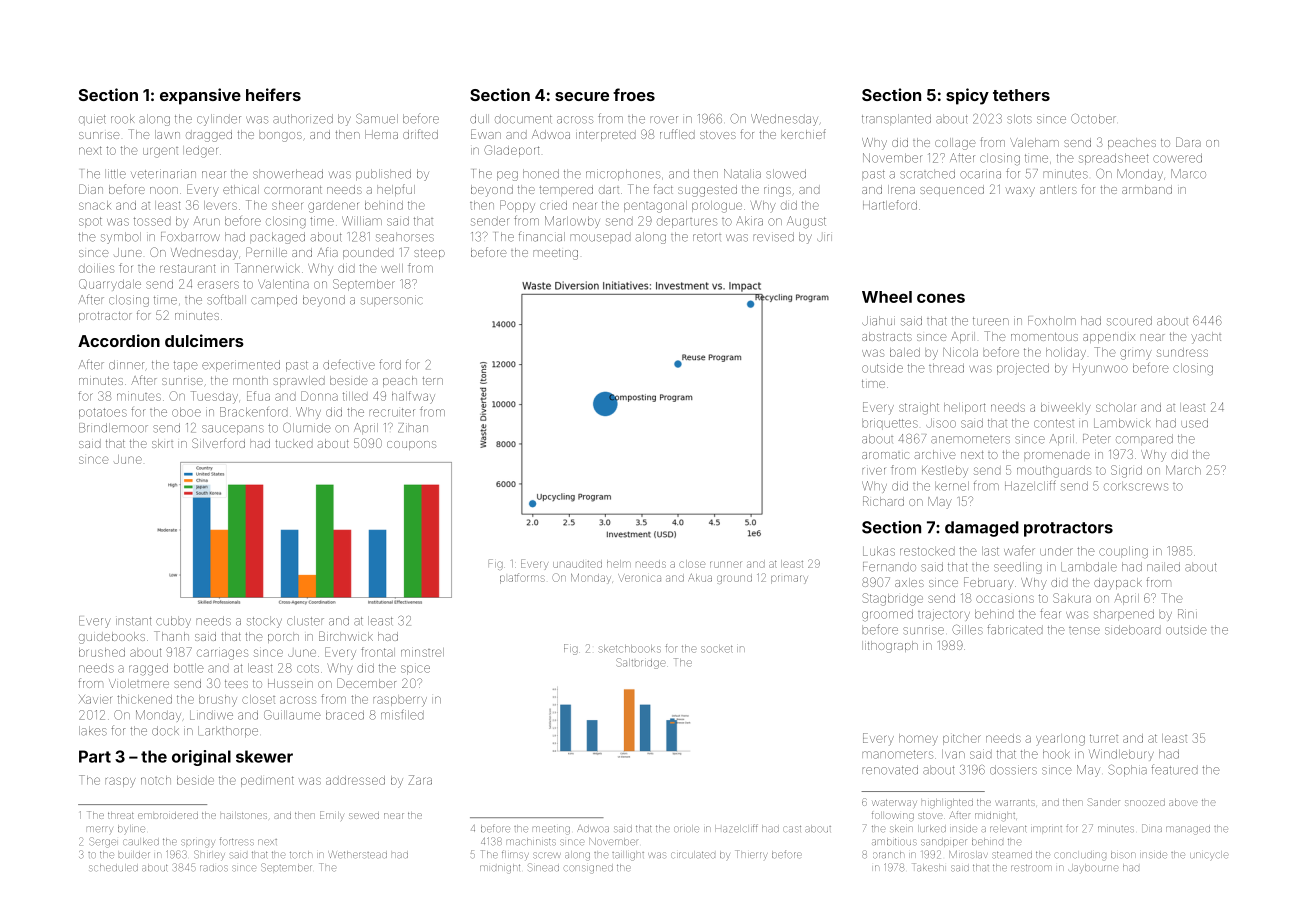 This document has height=924, width=1308. What do you see at coordinates (707, 238) in the document?
I see `retort` at bounding box center [707, 238].
